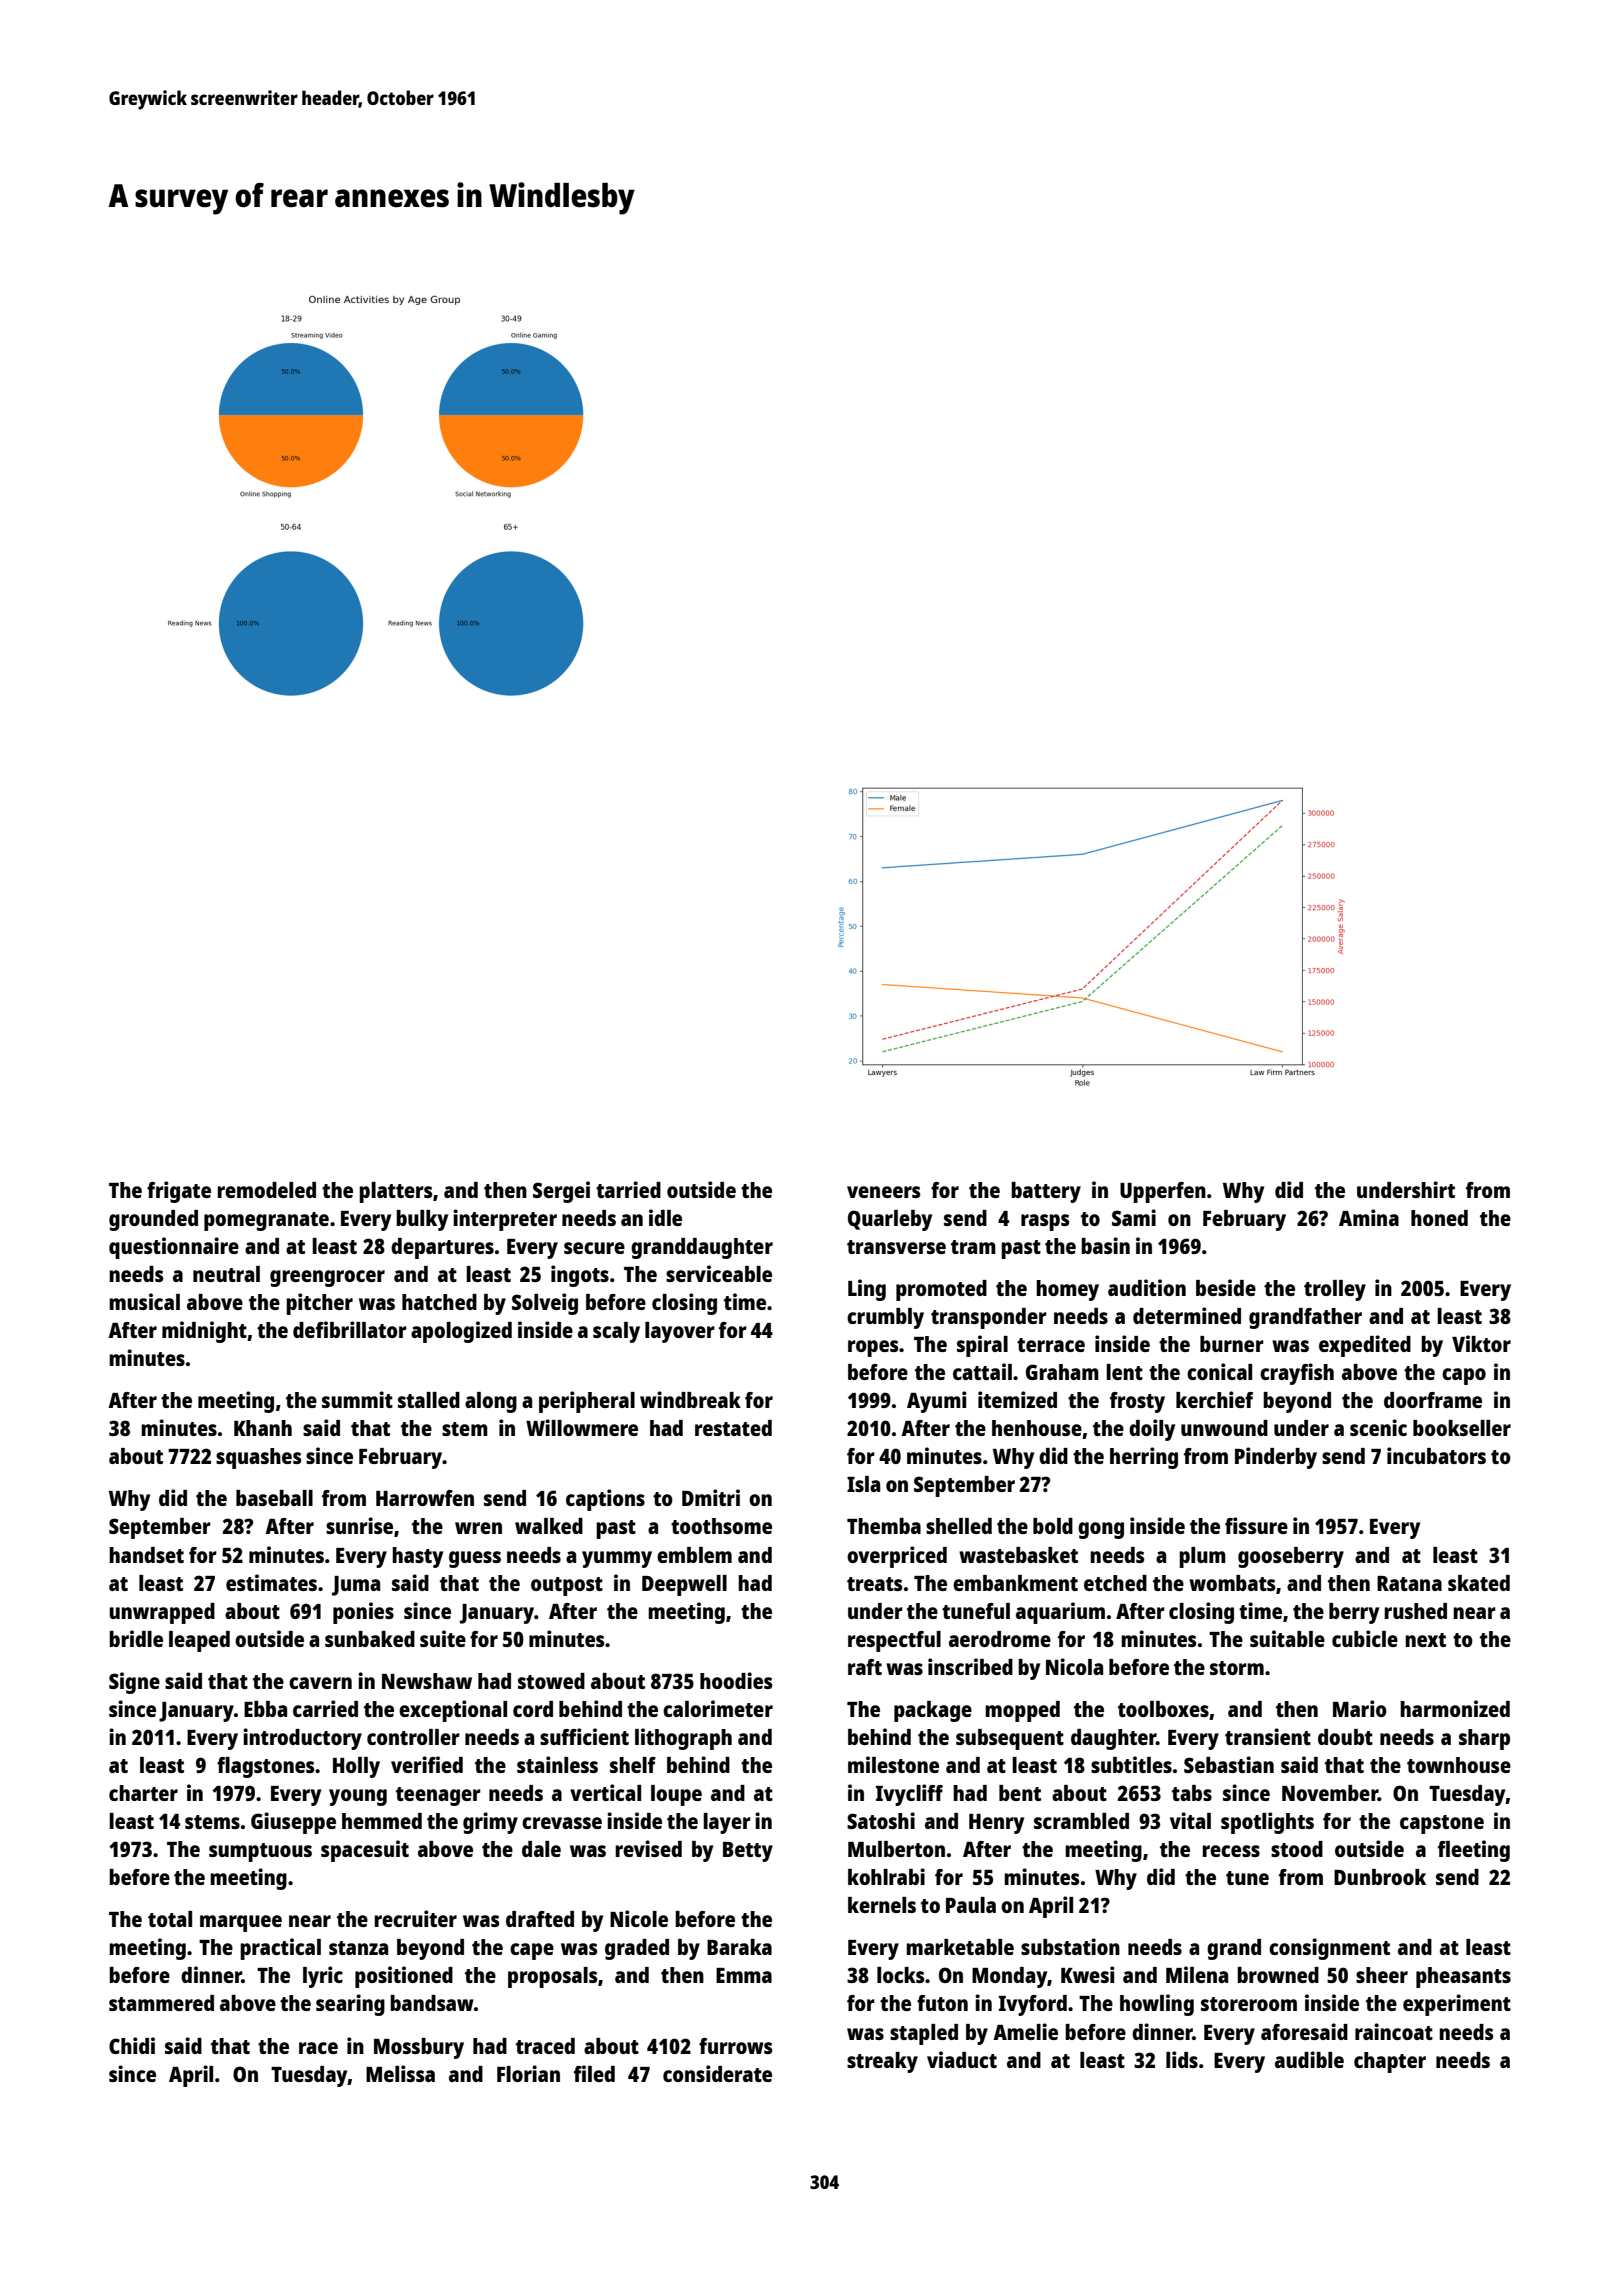 The height and width of the page is (2292, 1620). Describe the element at coordinates (350, 1329) in the page. I see `defibrillator` at that location.
